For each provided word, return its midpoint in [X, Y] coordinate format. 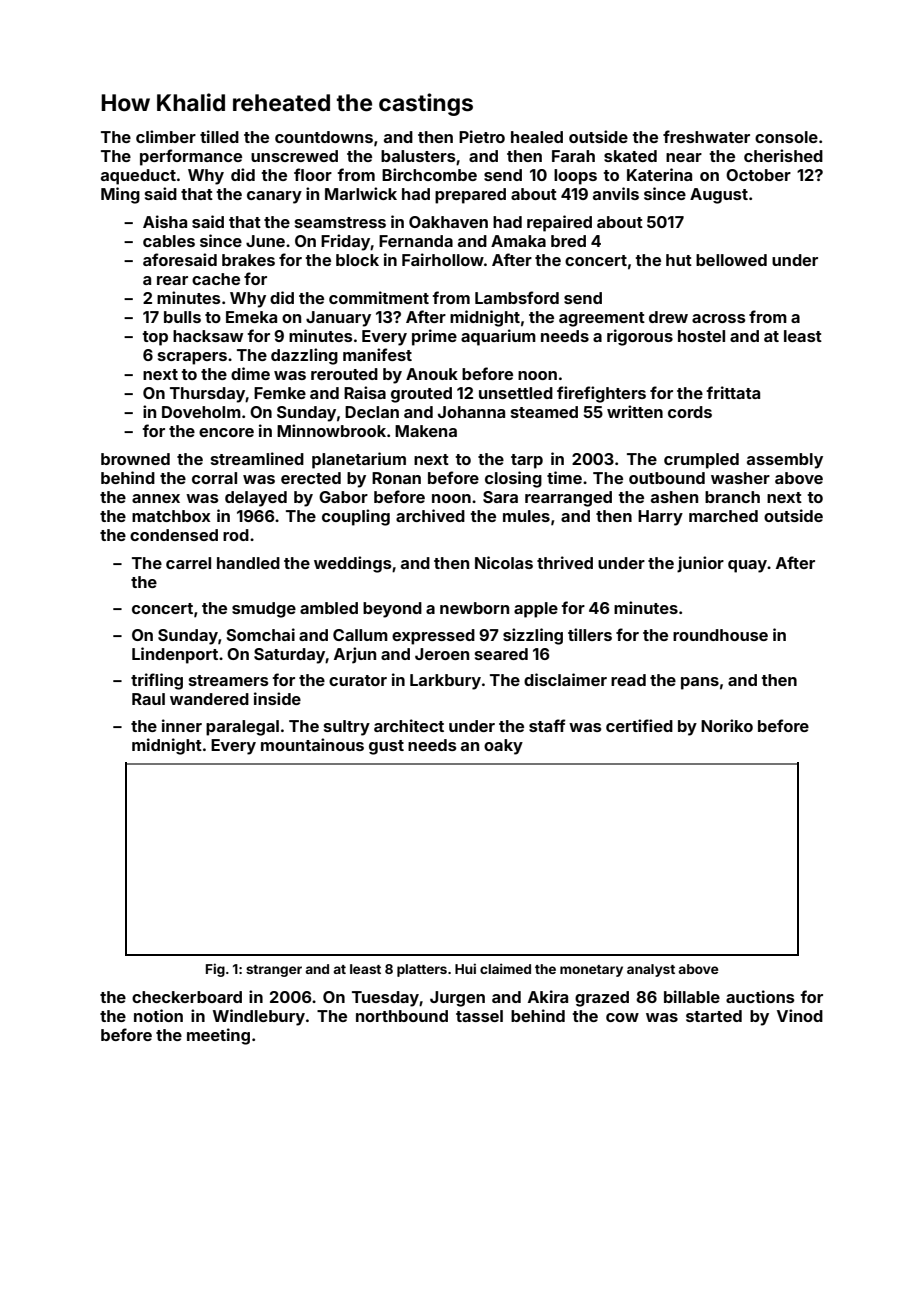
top [155, 338]
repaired [559, 223]
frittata [733, 392]
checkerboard [187, 997]
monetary [591, 971]
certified [639, 725]
